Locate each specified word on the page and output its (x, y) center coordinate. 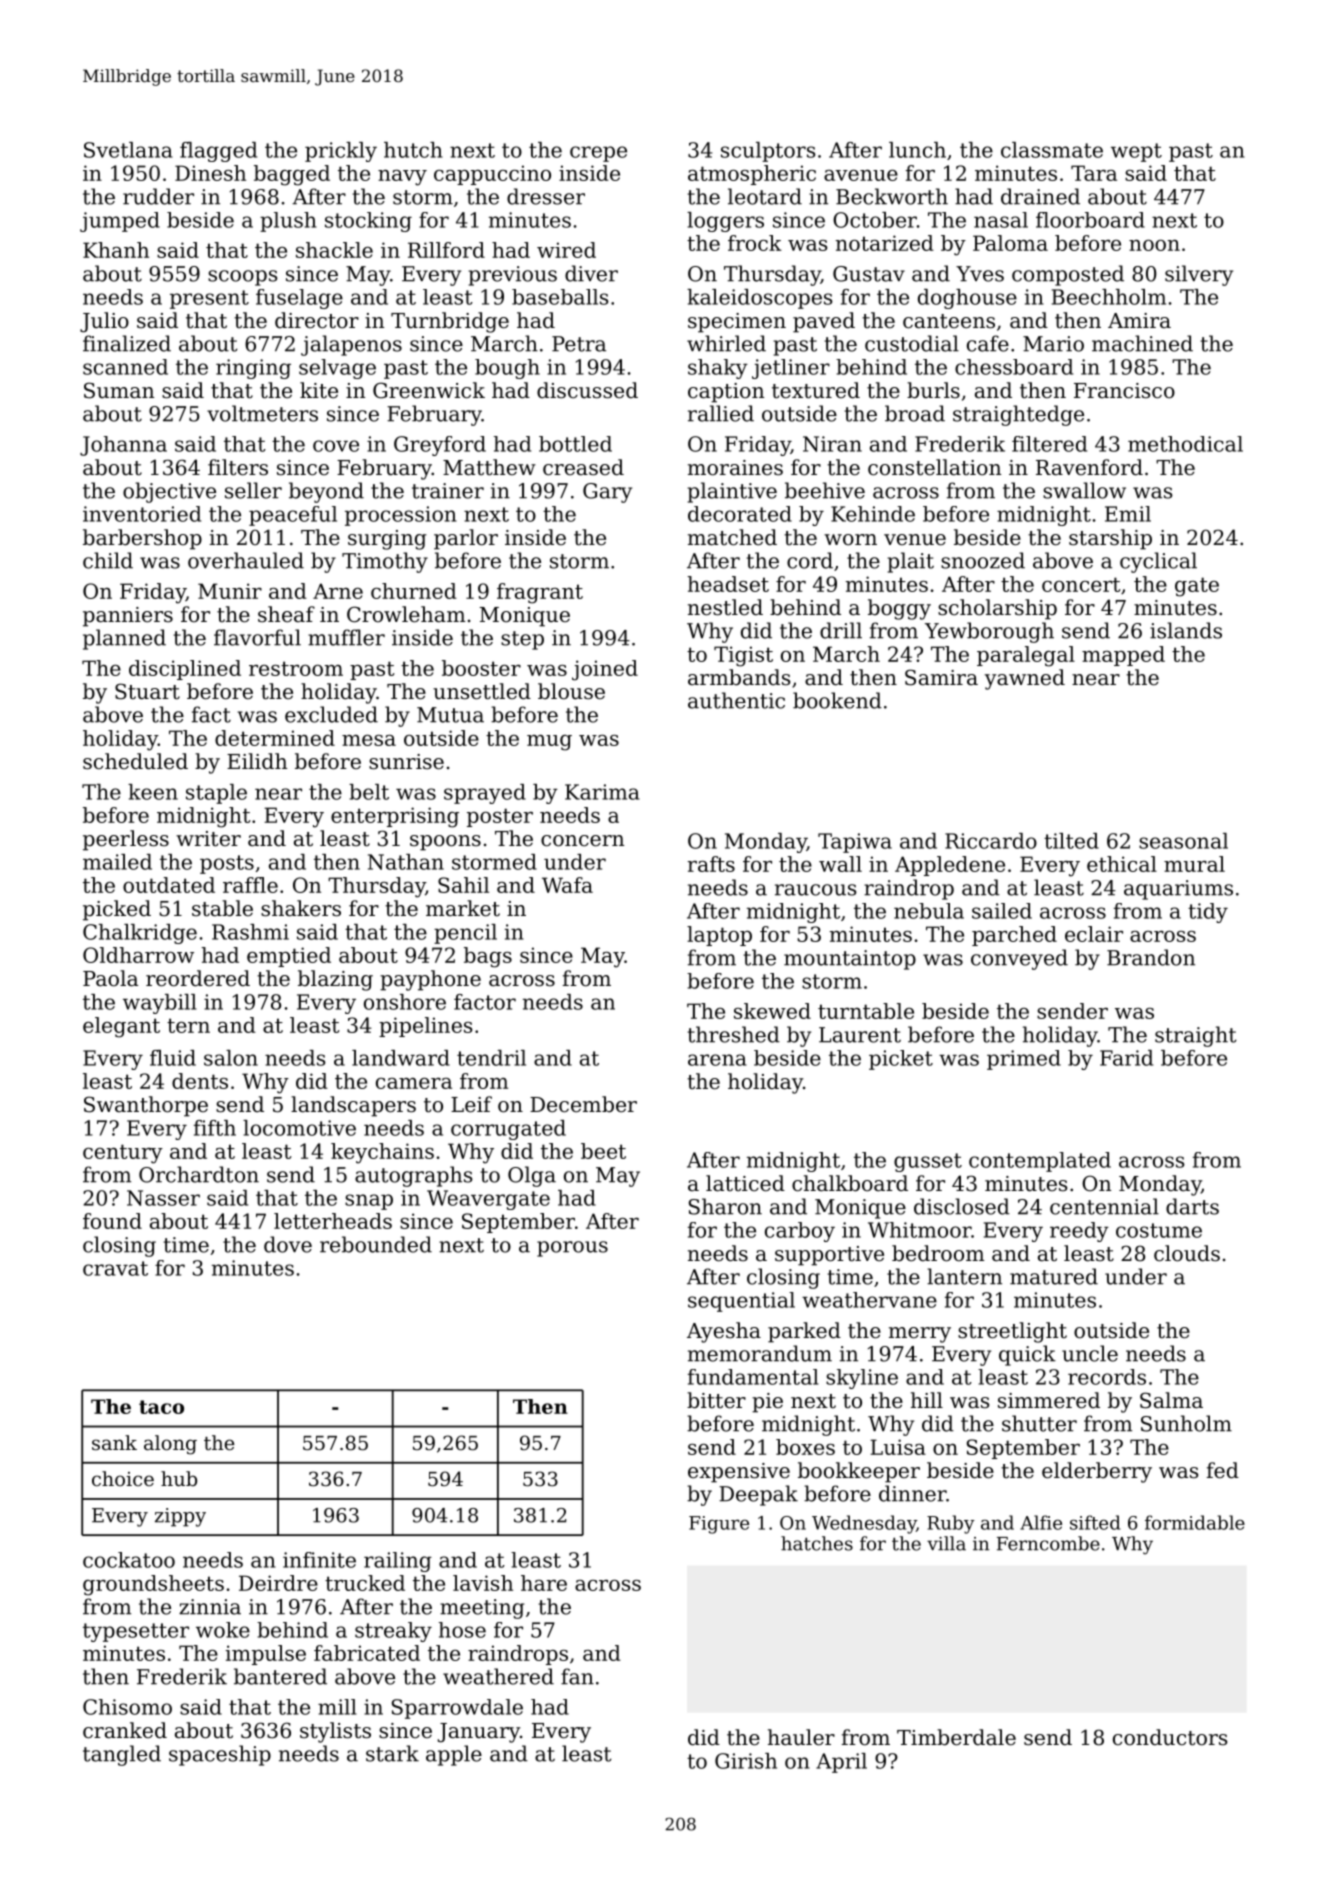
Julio (104, 322)
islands (1186, 630)
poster (500, 817)
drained (1040, 196)
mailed (117, 862)
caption (726, 393)
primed (1024, 1060)
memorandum (760, 1353)
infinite (319, 1560)
